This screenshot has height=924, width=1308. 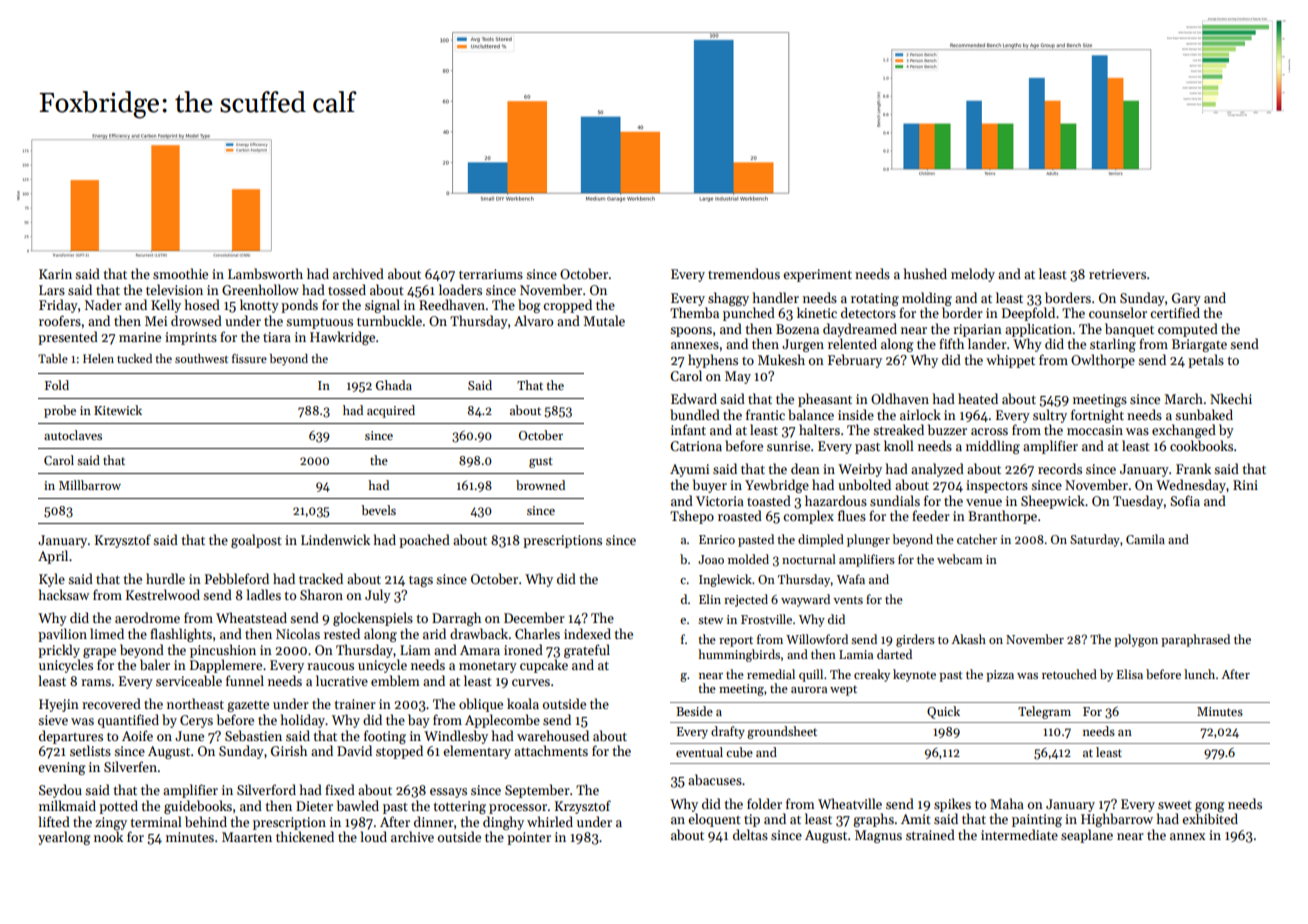 I want to click on whirled, so click(x=550, y=821).
